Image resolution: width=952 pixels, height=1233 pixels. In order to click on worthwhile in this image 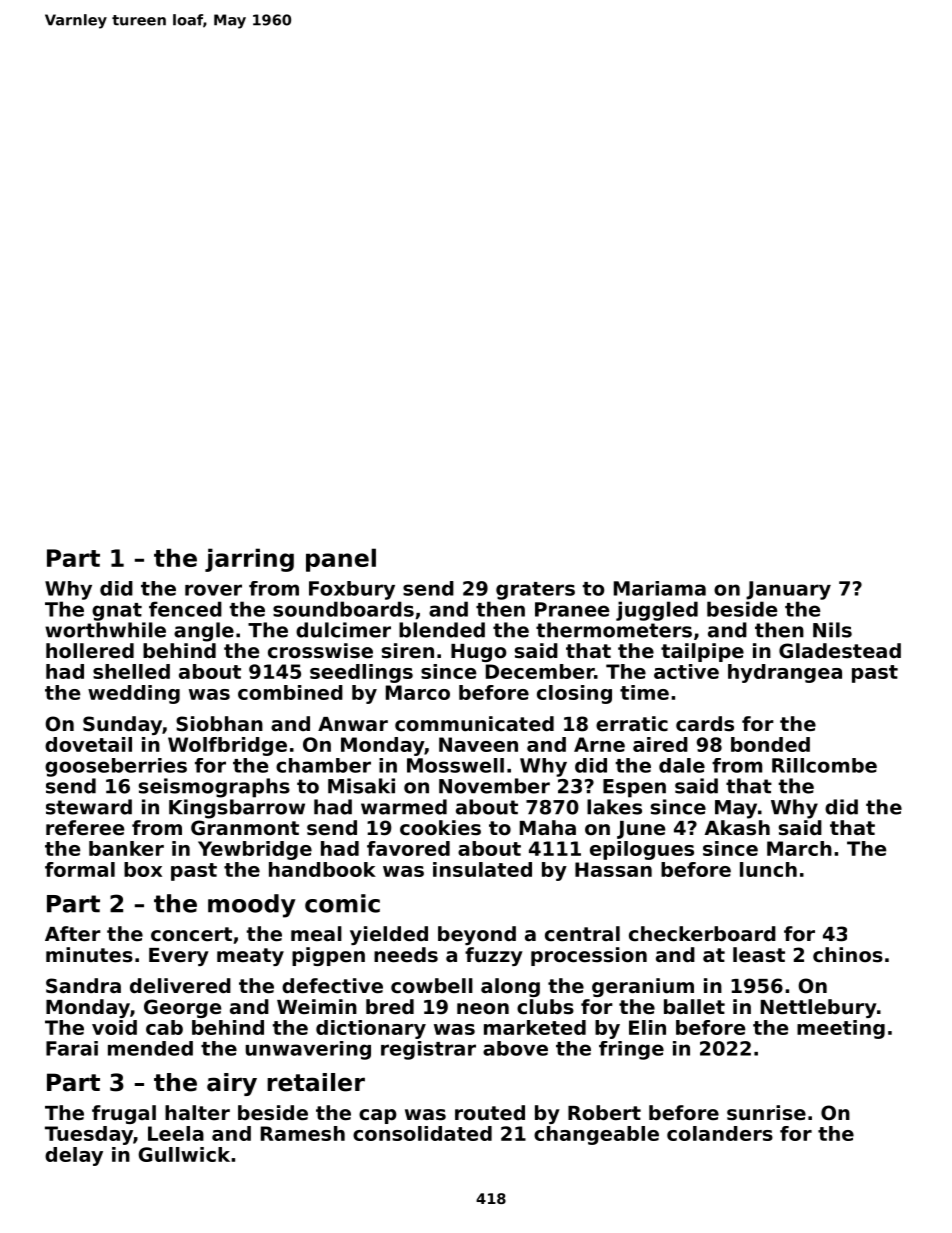, I will do `click(105, 630)`.
